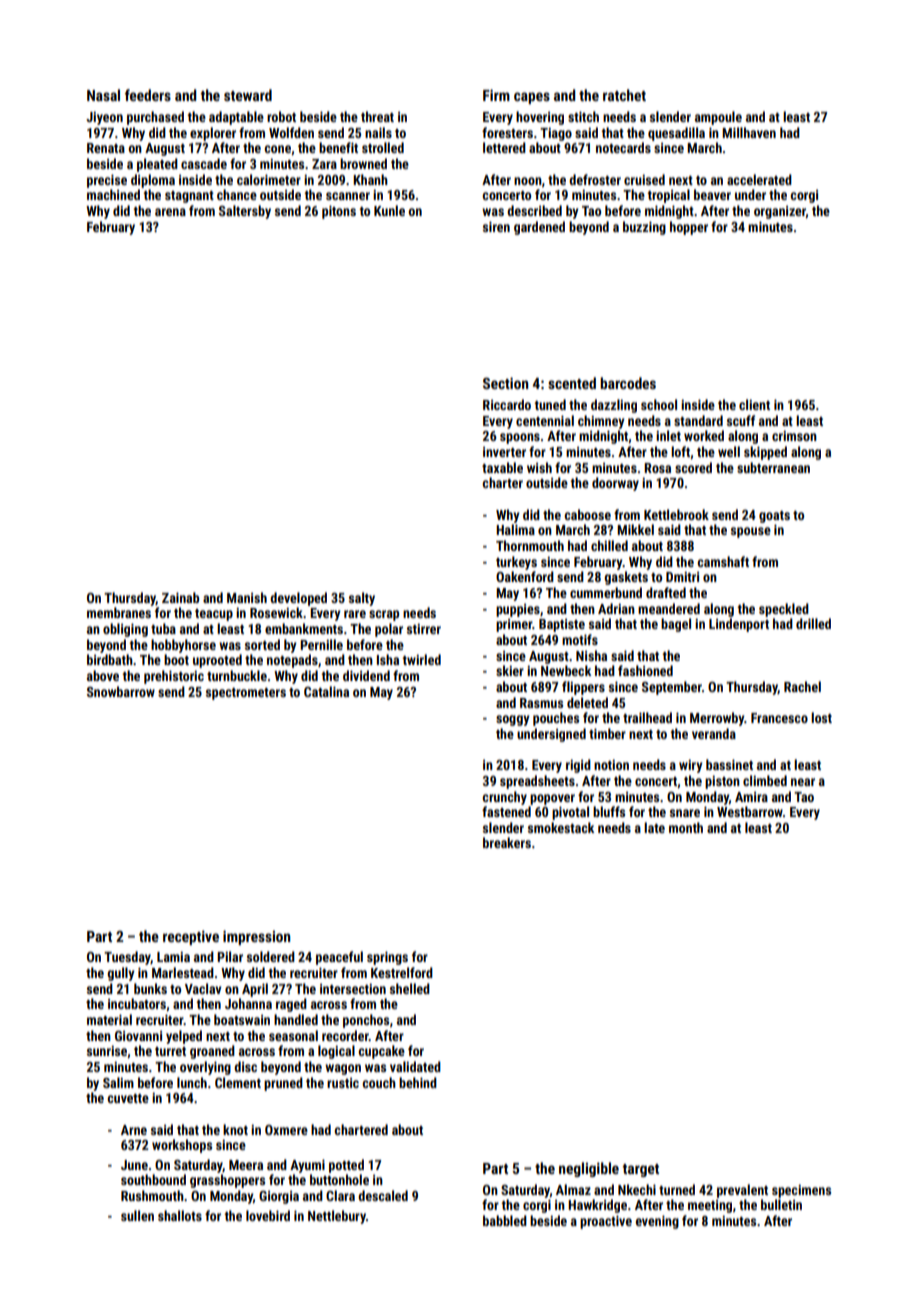 The width and height of the screenshot is (924, 1308). I want to click on Riccardo, so click(507, 404).
